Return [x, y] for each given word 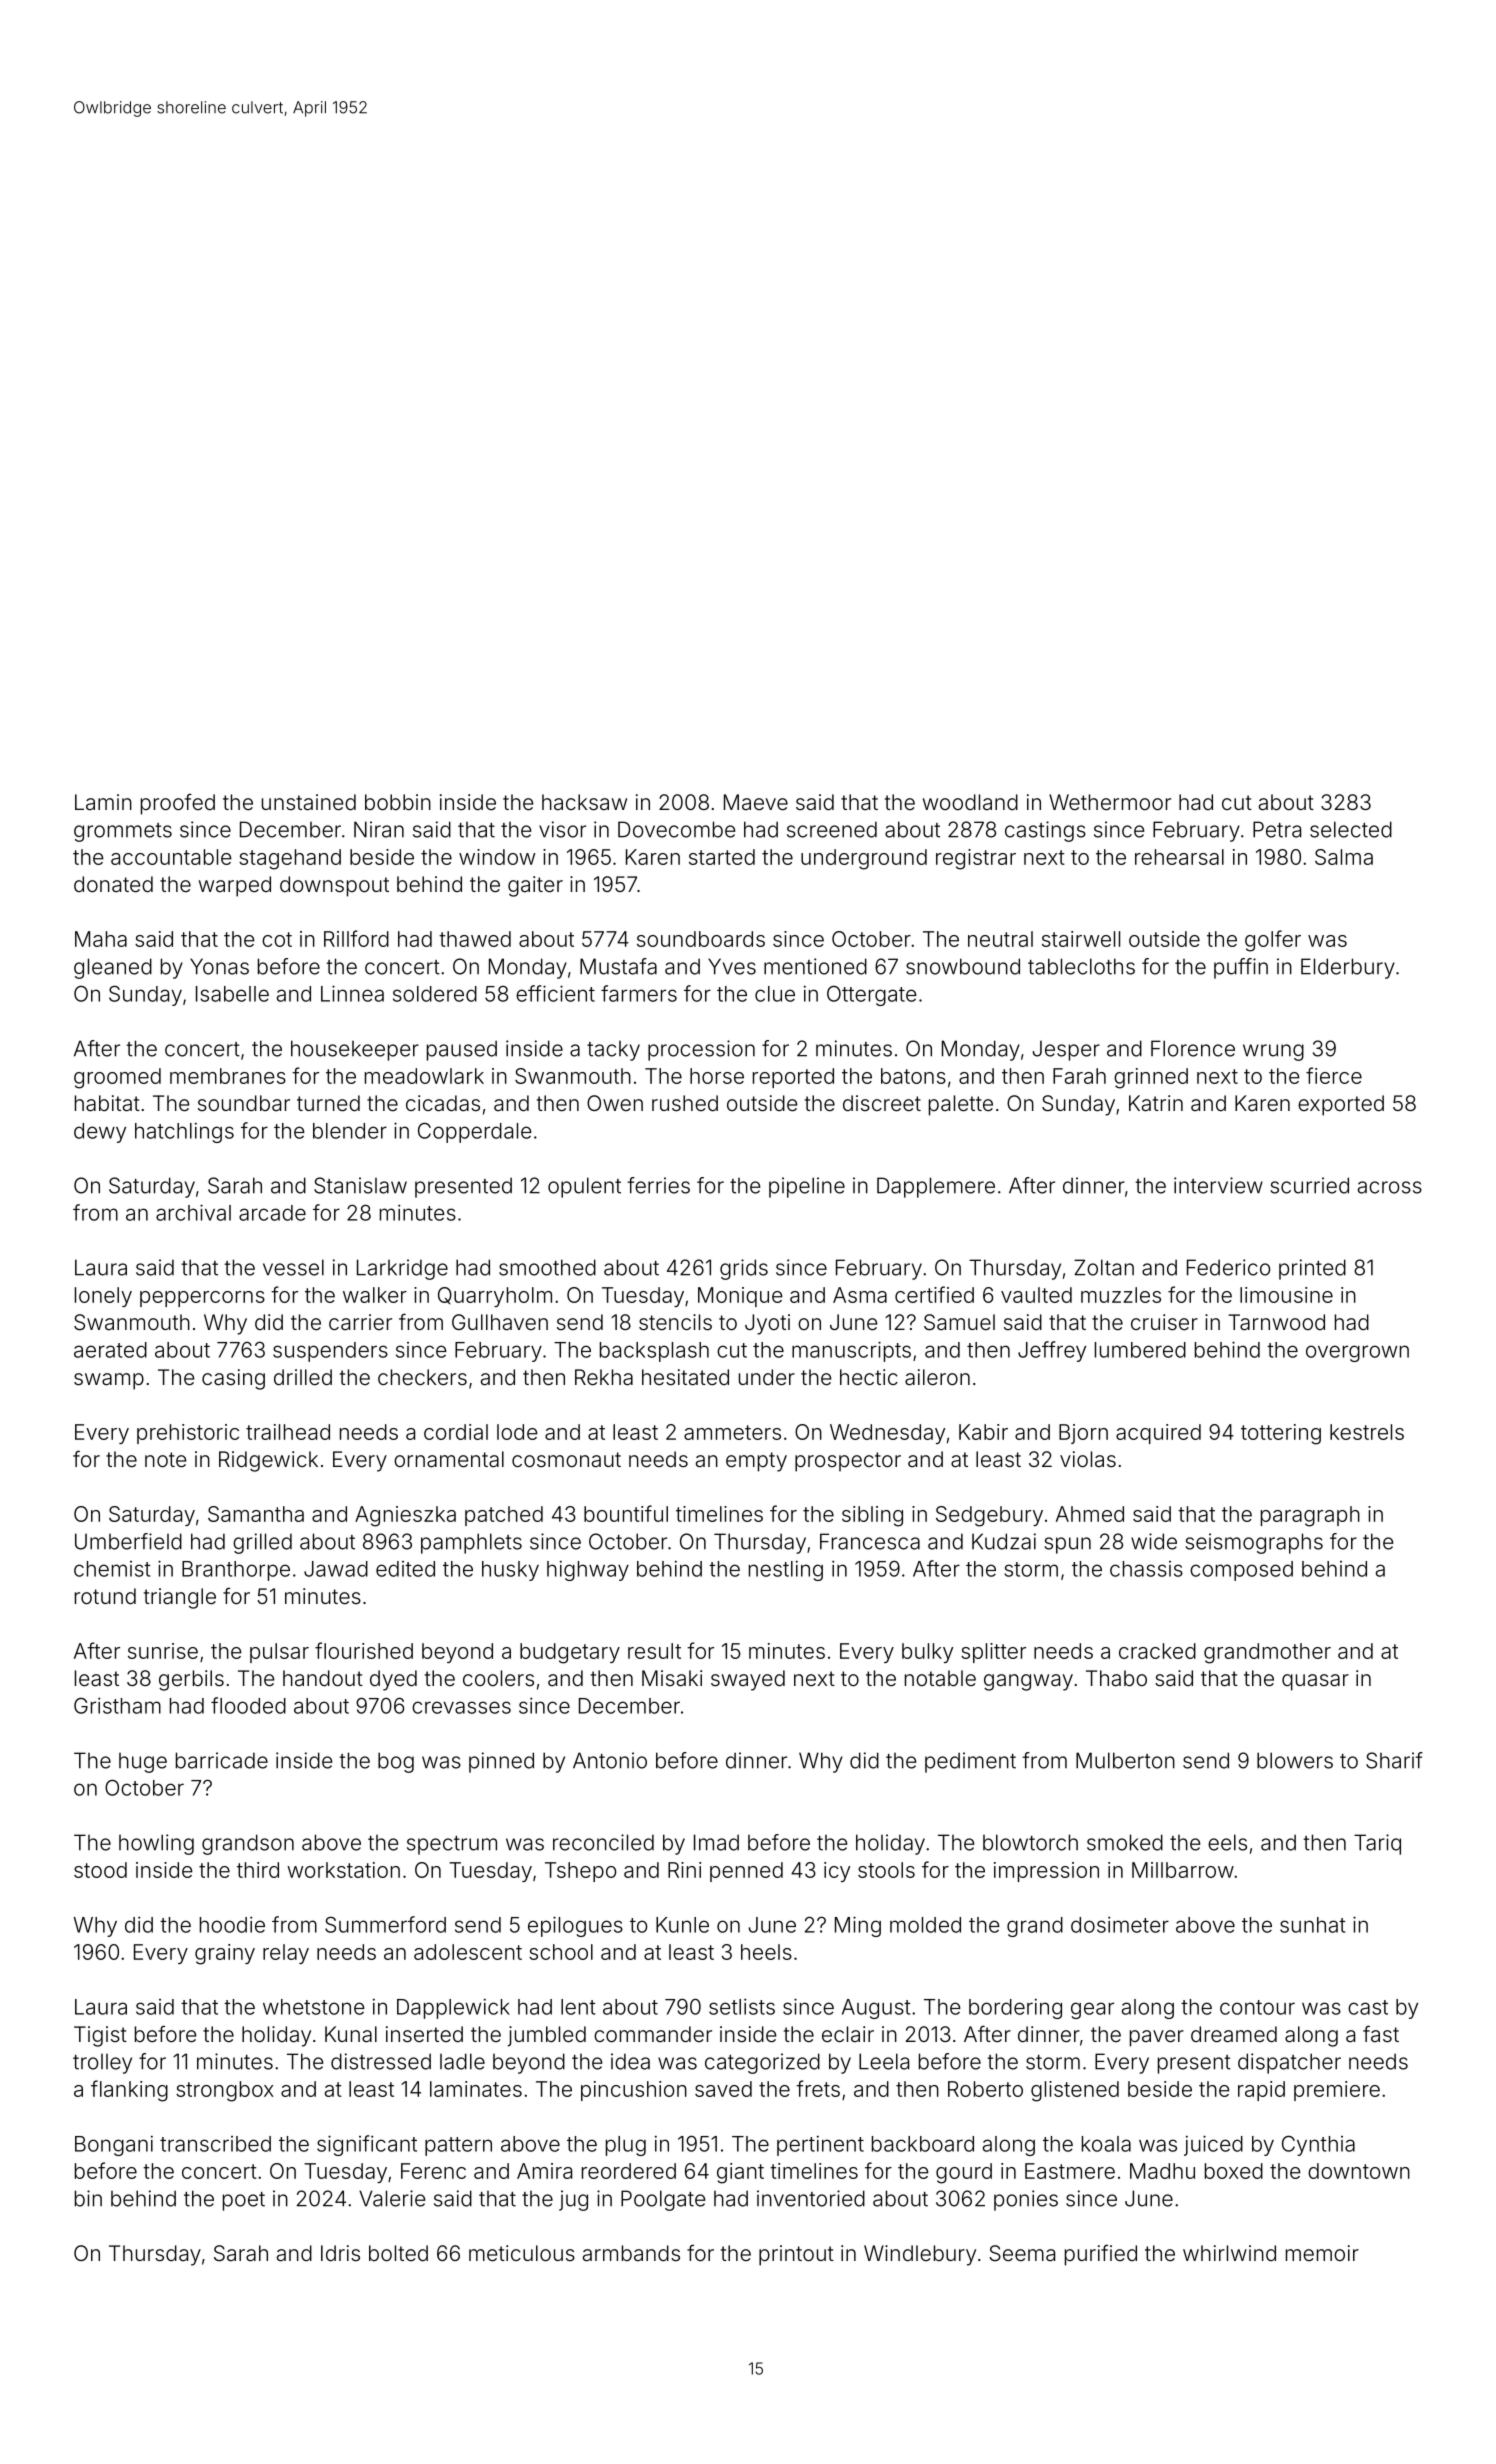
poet [244, 2201]
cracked [1157, 1651]
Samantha [256, 1514]
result [654, 1651]
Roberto [985, 2089]
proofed [178, 804]
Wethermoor [1110, 802]
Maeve [756, 802]
